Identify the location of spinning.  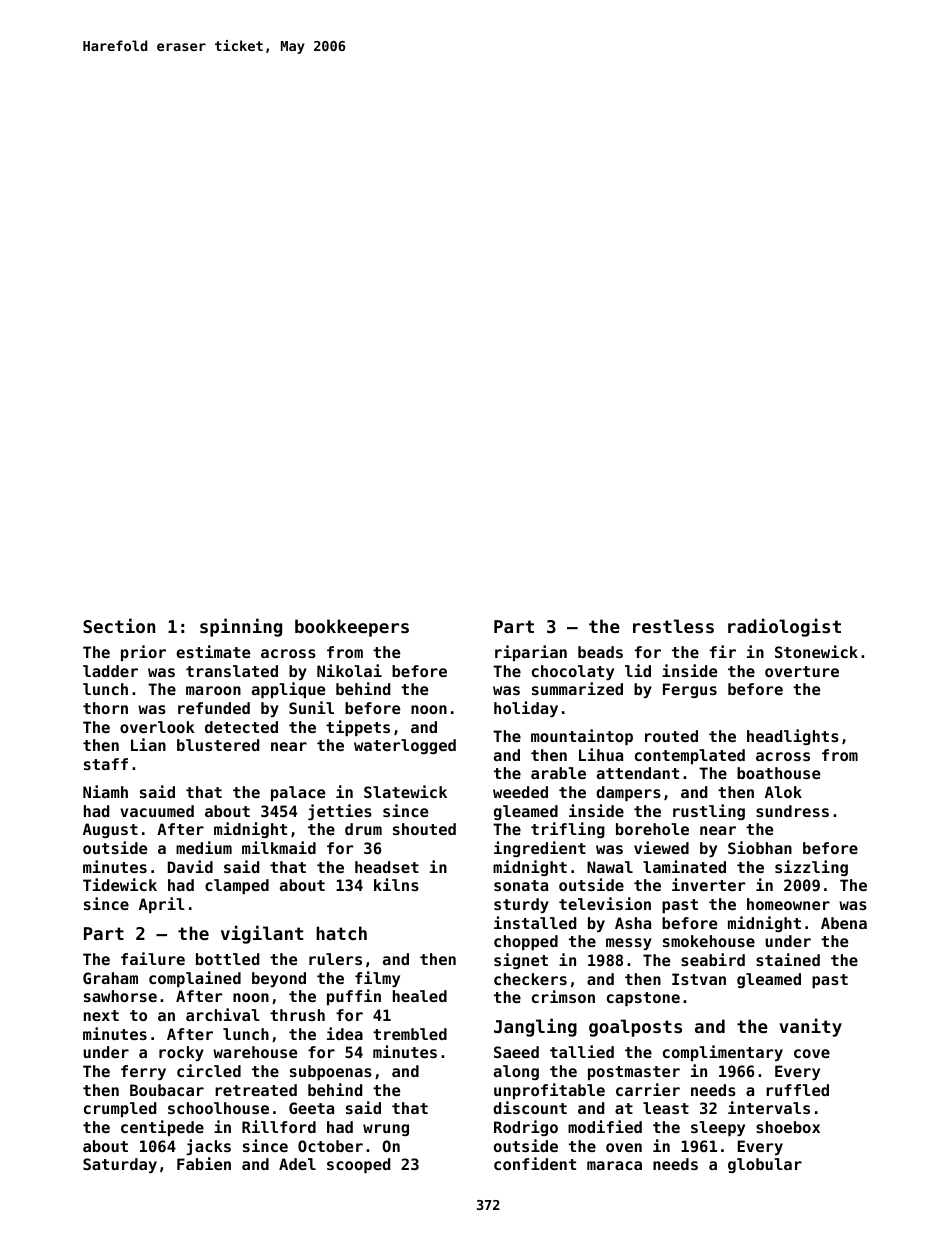
(241, 627).
